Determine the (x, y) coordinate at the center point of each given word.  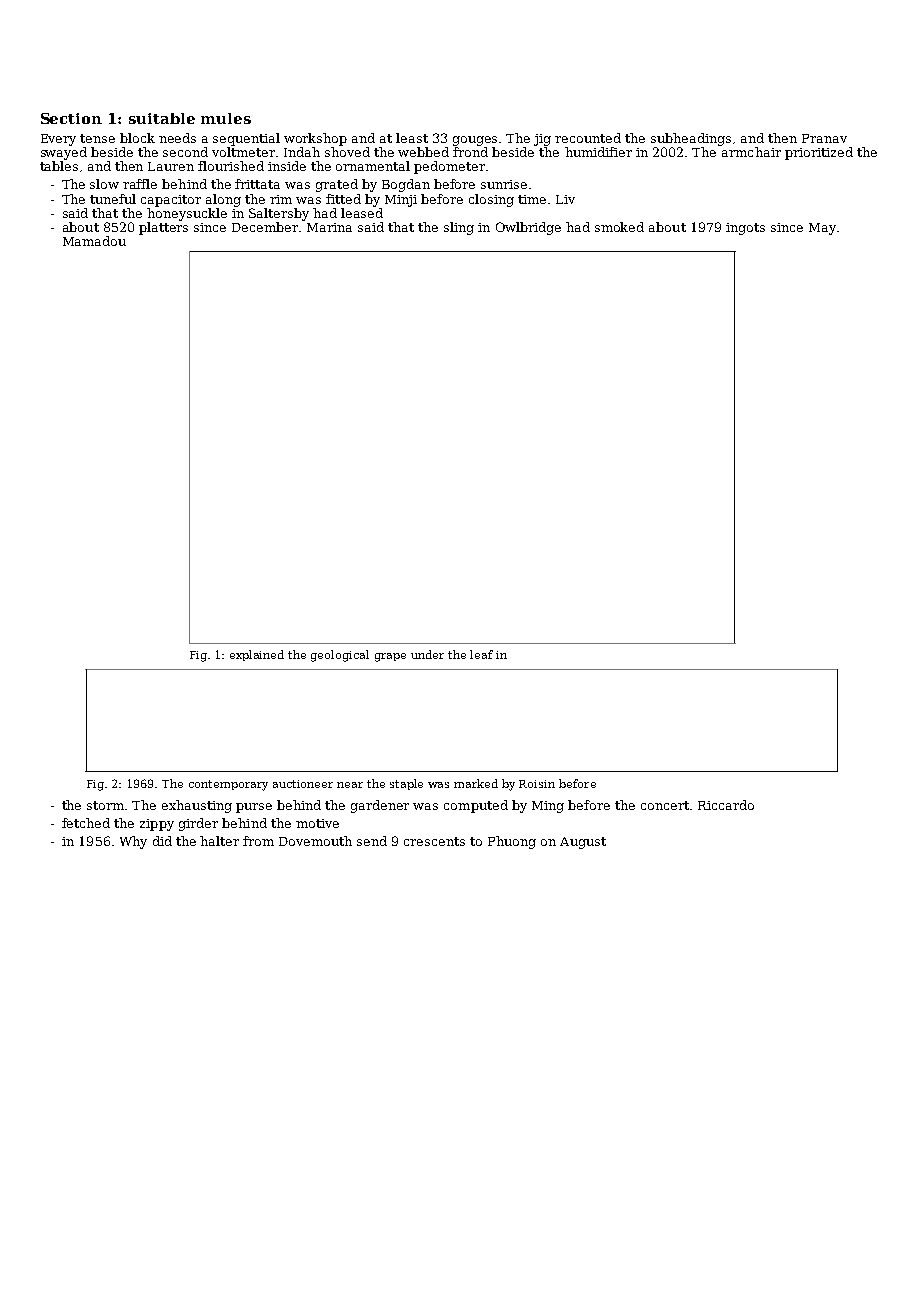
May (822, 229)
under (427, 654)
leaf (481, 654)
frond (470, 152)
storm (105, 805)
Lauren (171, 166)
